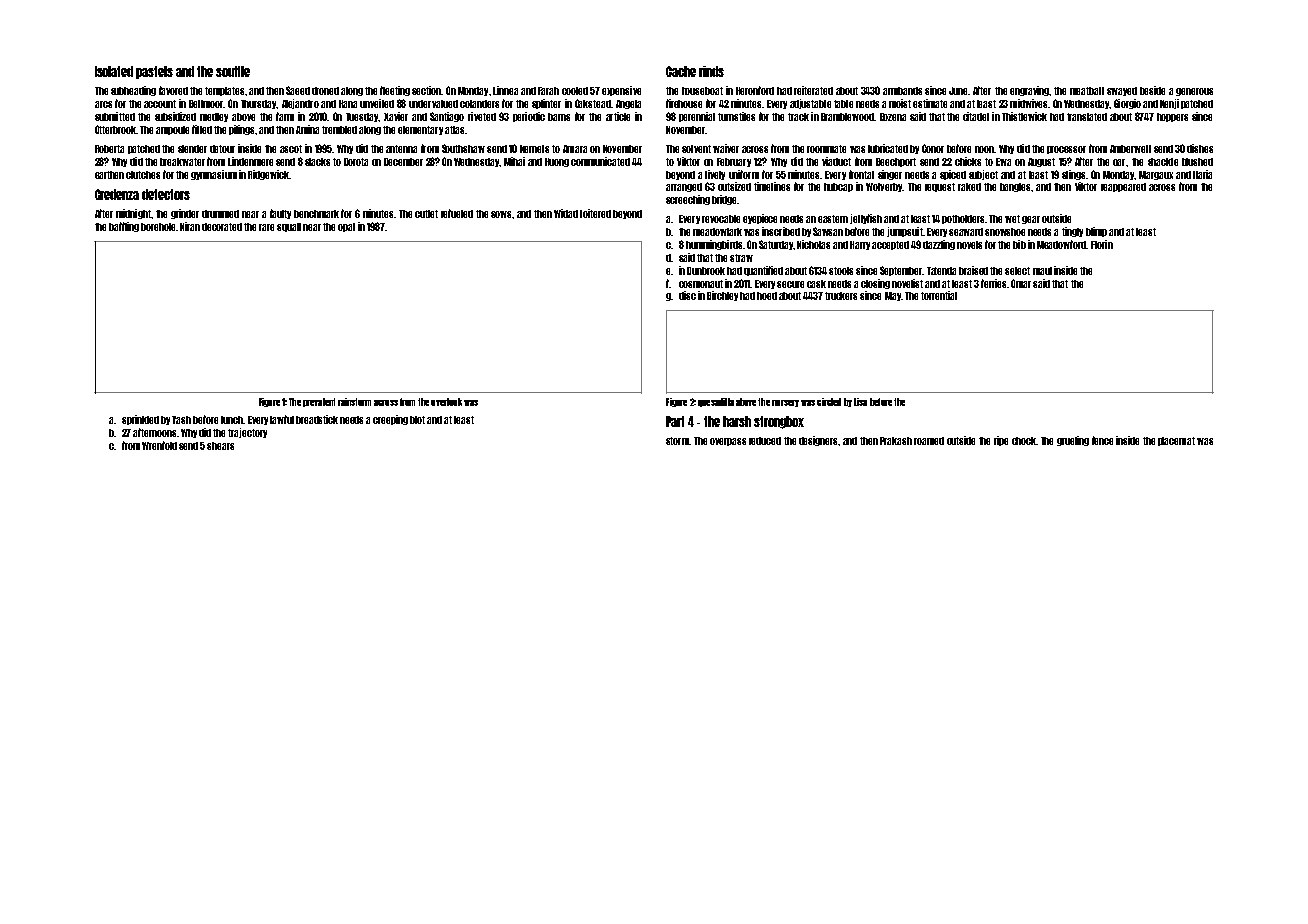 The width and height of the image is (1308, 924). Describe the element at coordinates (268, 175) in the image. I see `Ridgewick` at that location.
